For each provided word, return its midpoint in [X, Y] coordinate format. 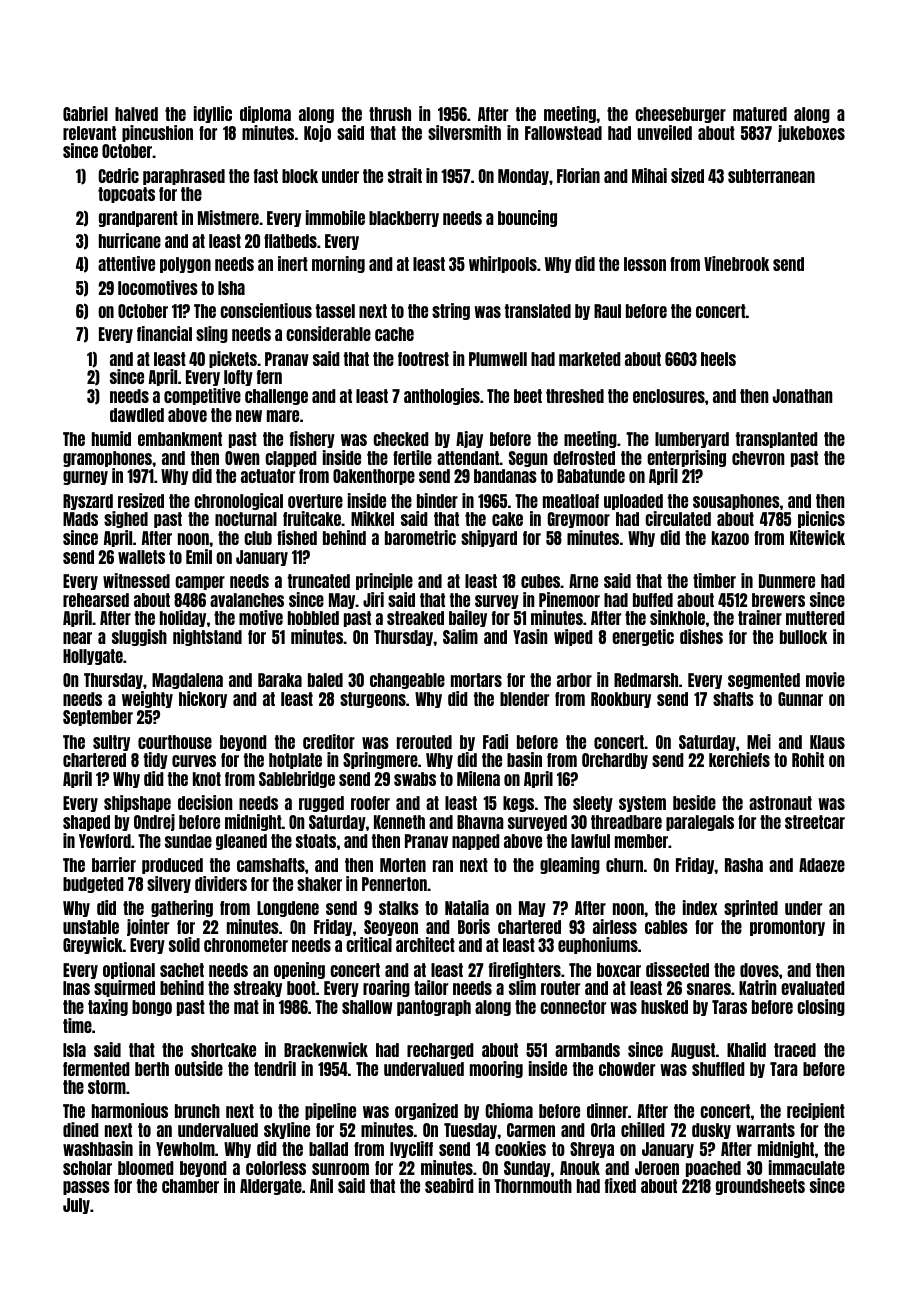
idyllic [213, 114]
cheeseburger [680, 115]
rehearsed [96, 600]
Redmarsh [646, 680]
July [76, 1206]
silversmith [464, 132]
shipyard [489, 538]
